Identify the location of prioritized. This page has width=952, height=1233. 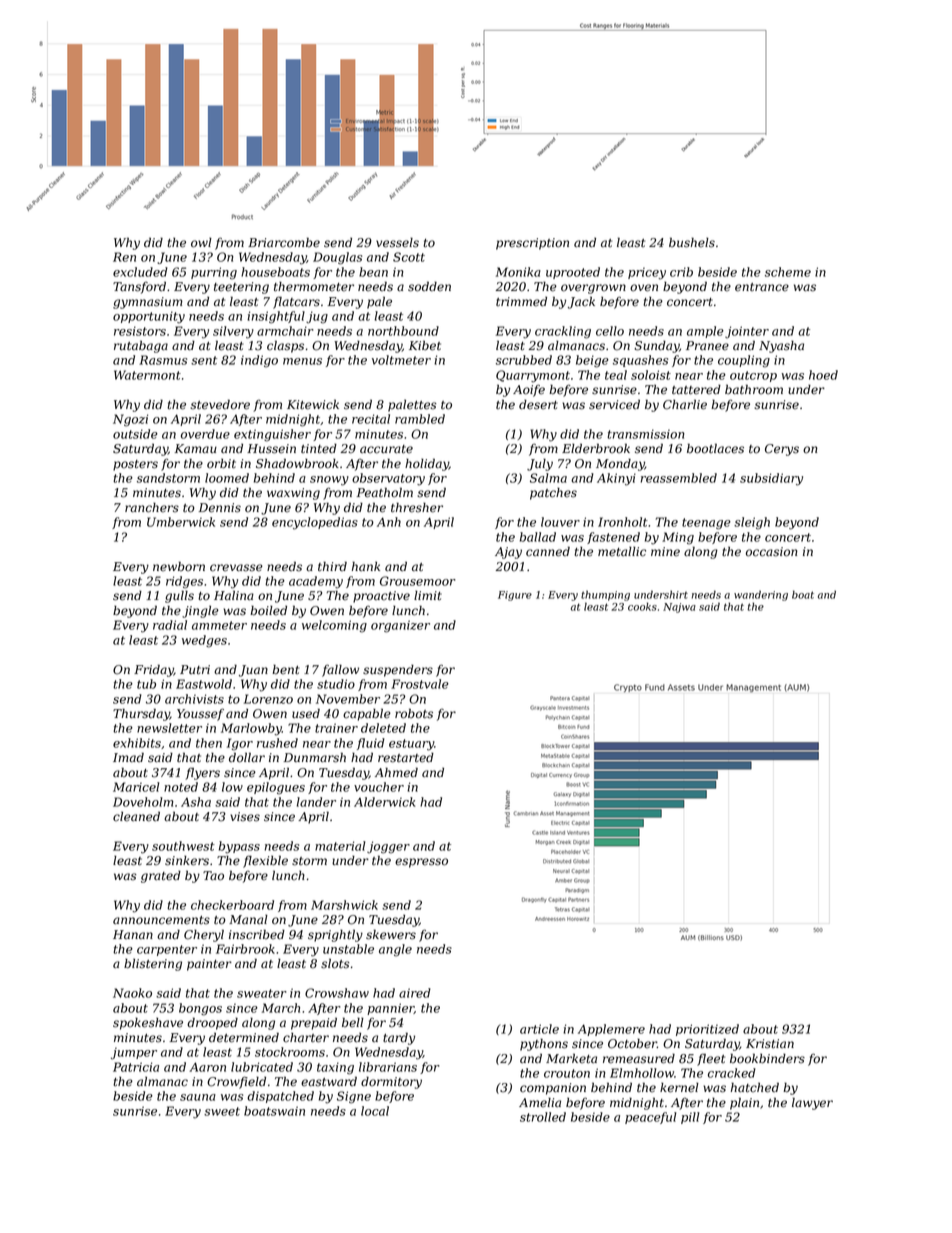
(707, 1030).
